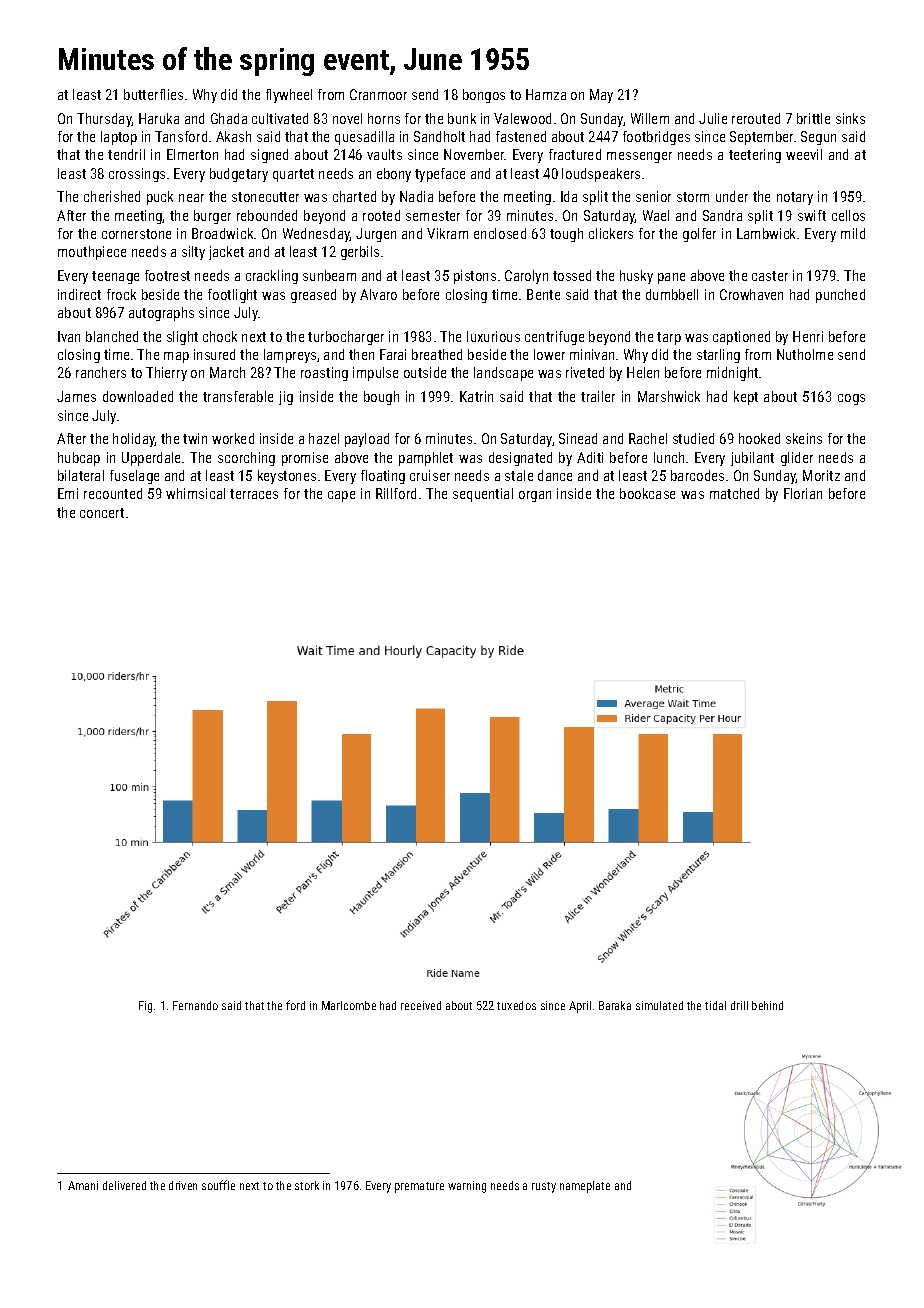  I want to click on Marlcombe, so click(349, 1005).
